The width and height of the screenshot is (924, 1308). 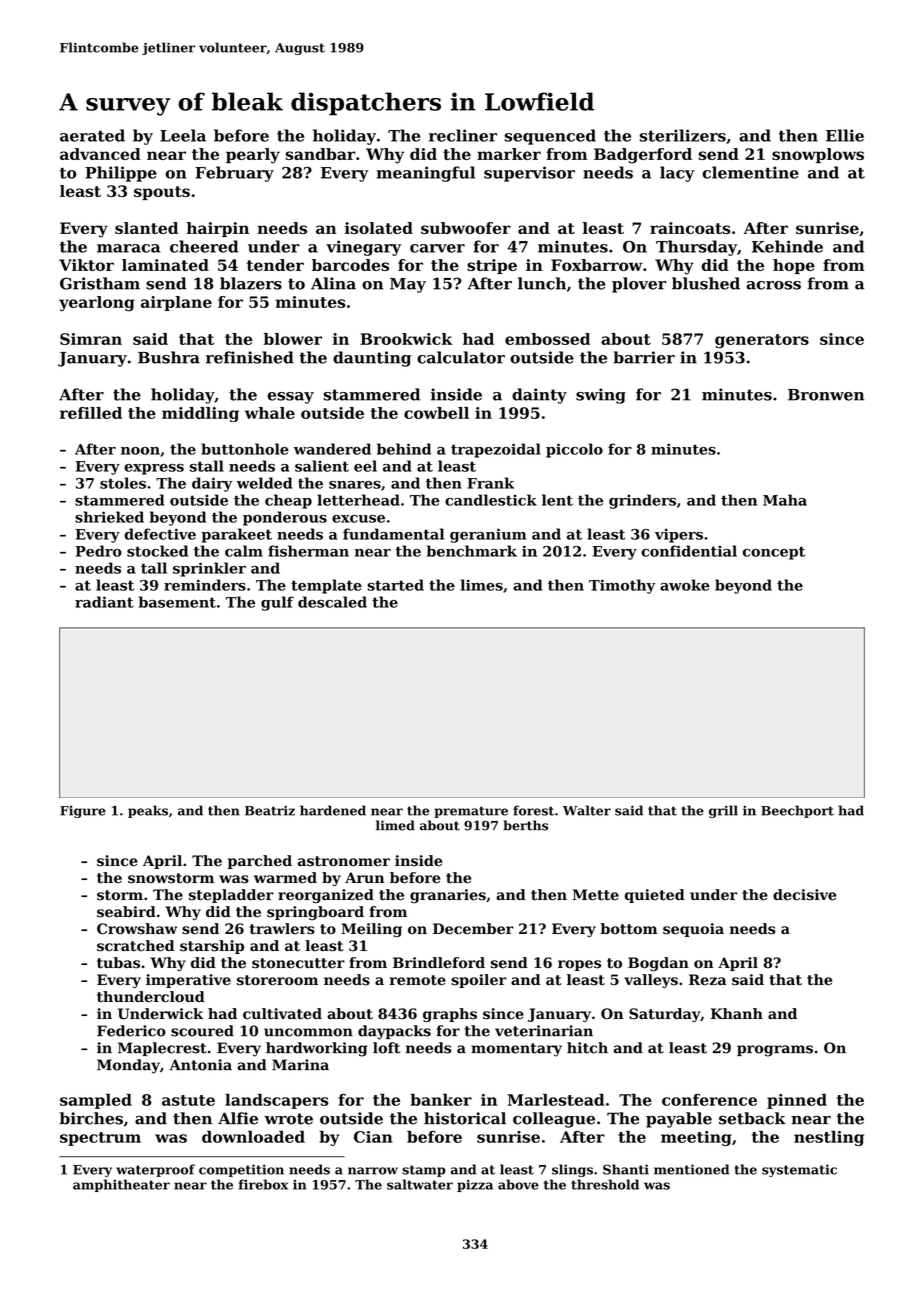 What do you see at coordinates (441, 1099) in the screenshot?
I see `banker` at bounding box center [441, 1099].
